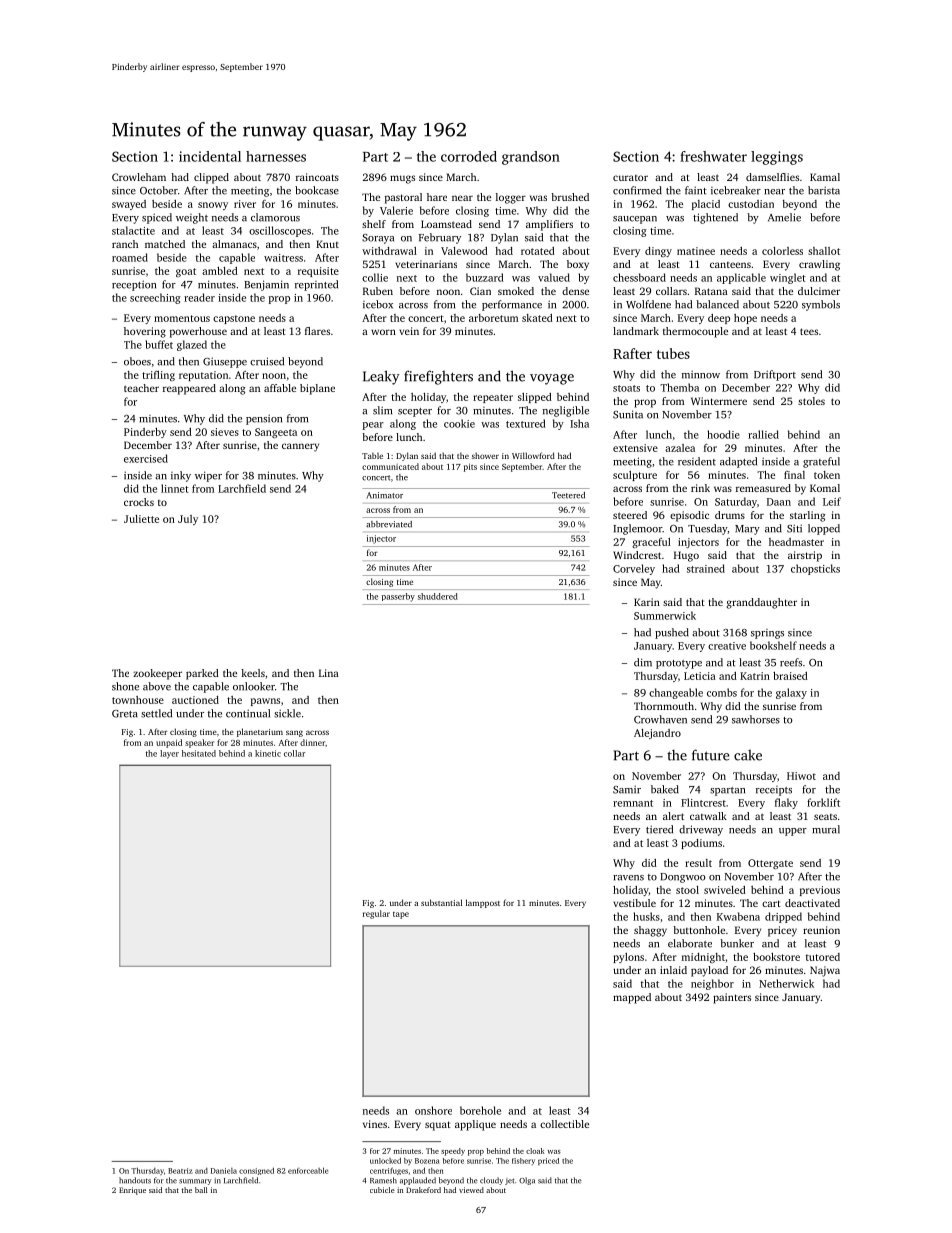  Describe the element at coordinates (665, 615) in the screenshot. I see `Summerwick` at that location.
